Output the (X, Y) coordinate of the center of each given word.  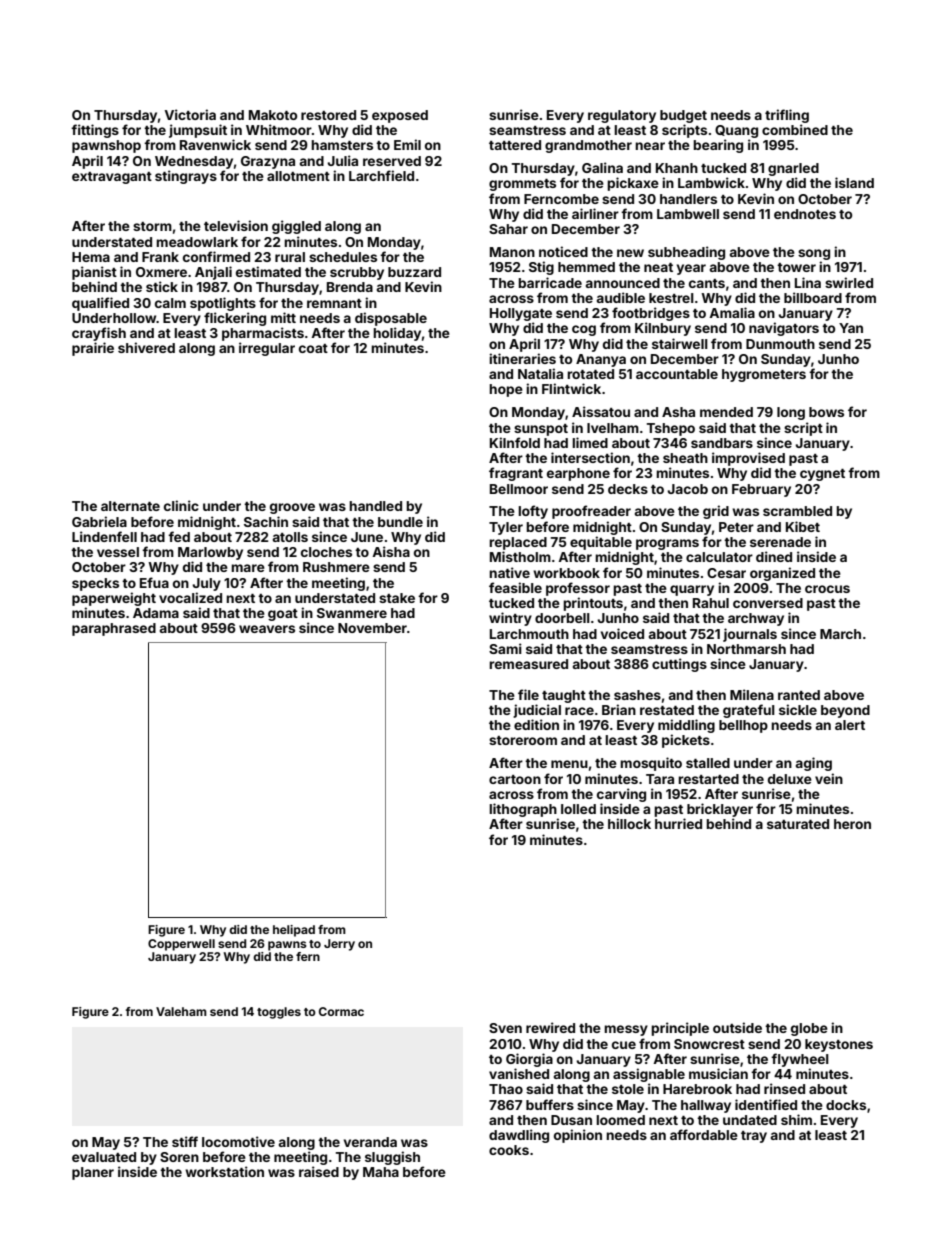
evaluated (104, 1157)
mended (726, 412)
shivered (146, 347)
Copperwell (181, 945)
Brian (619, 709)
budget (683, 116)
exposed (400, 116)
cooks (509, 1150)
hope (506, 390)
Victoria (190, 114)
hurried (678, 823)
